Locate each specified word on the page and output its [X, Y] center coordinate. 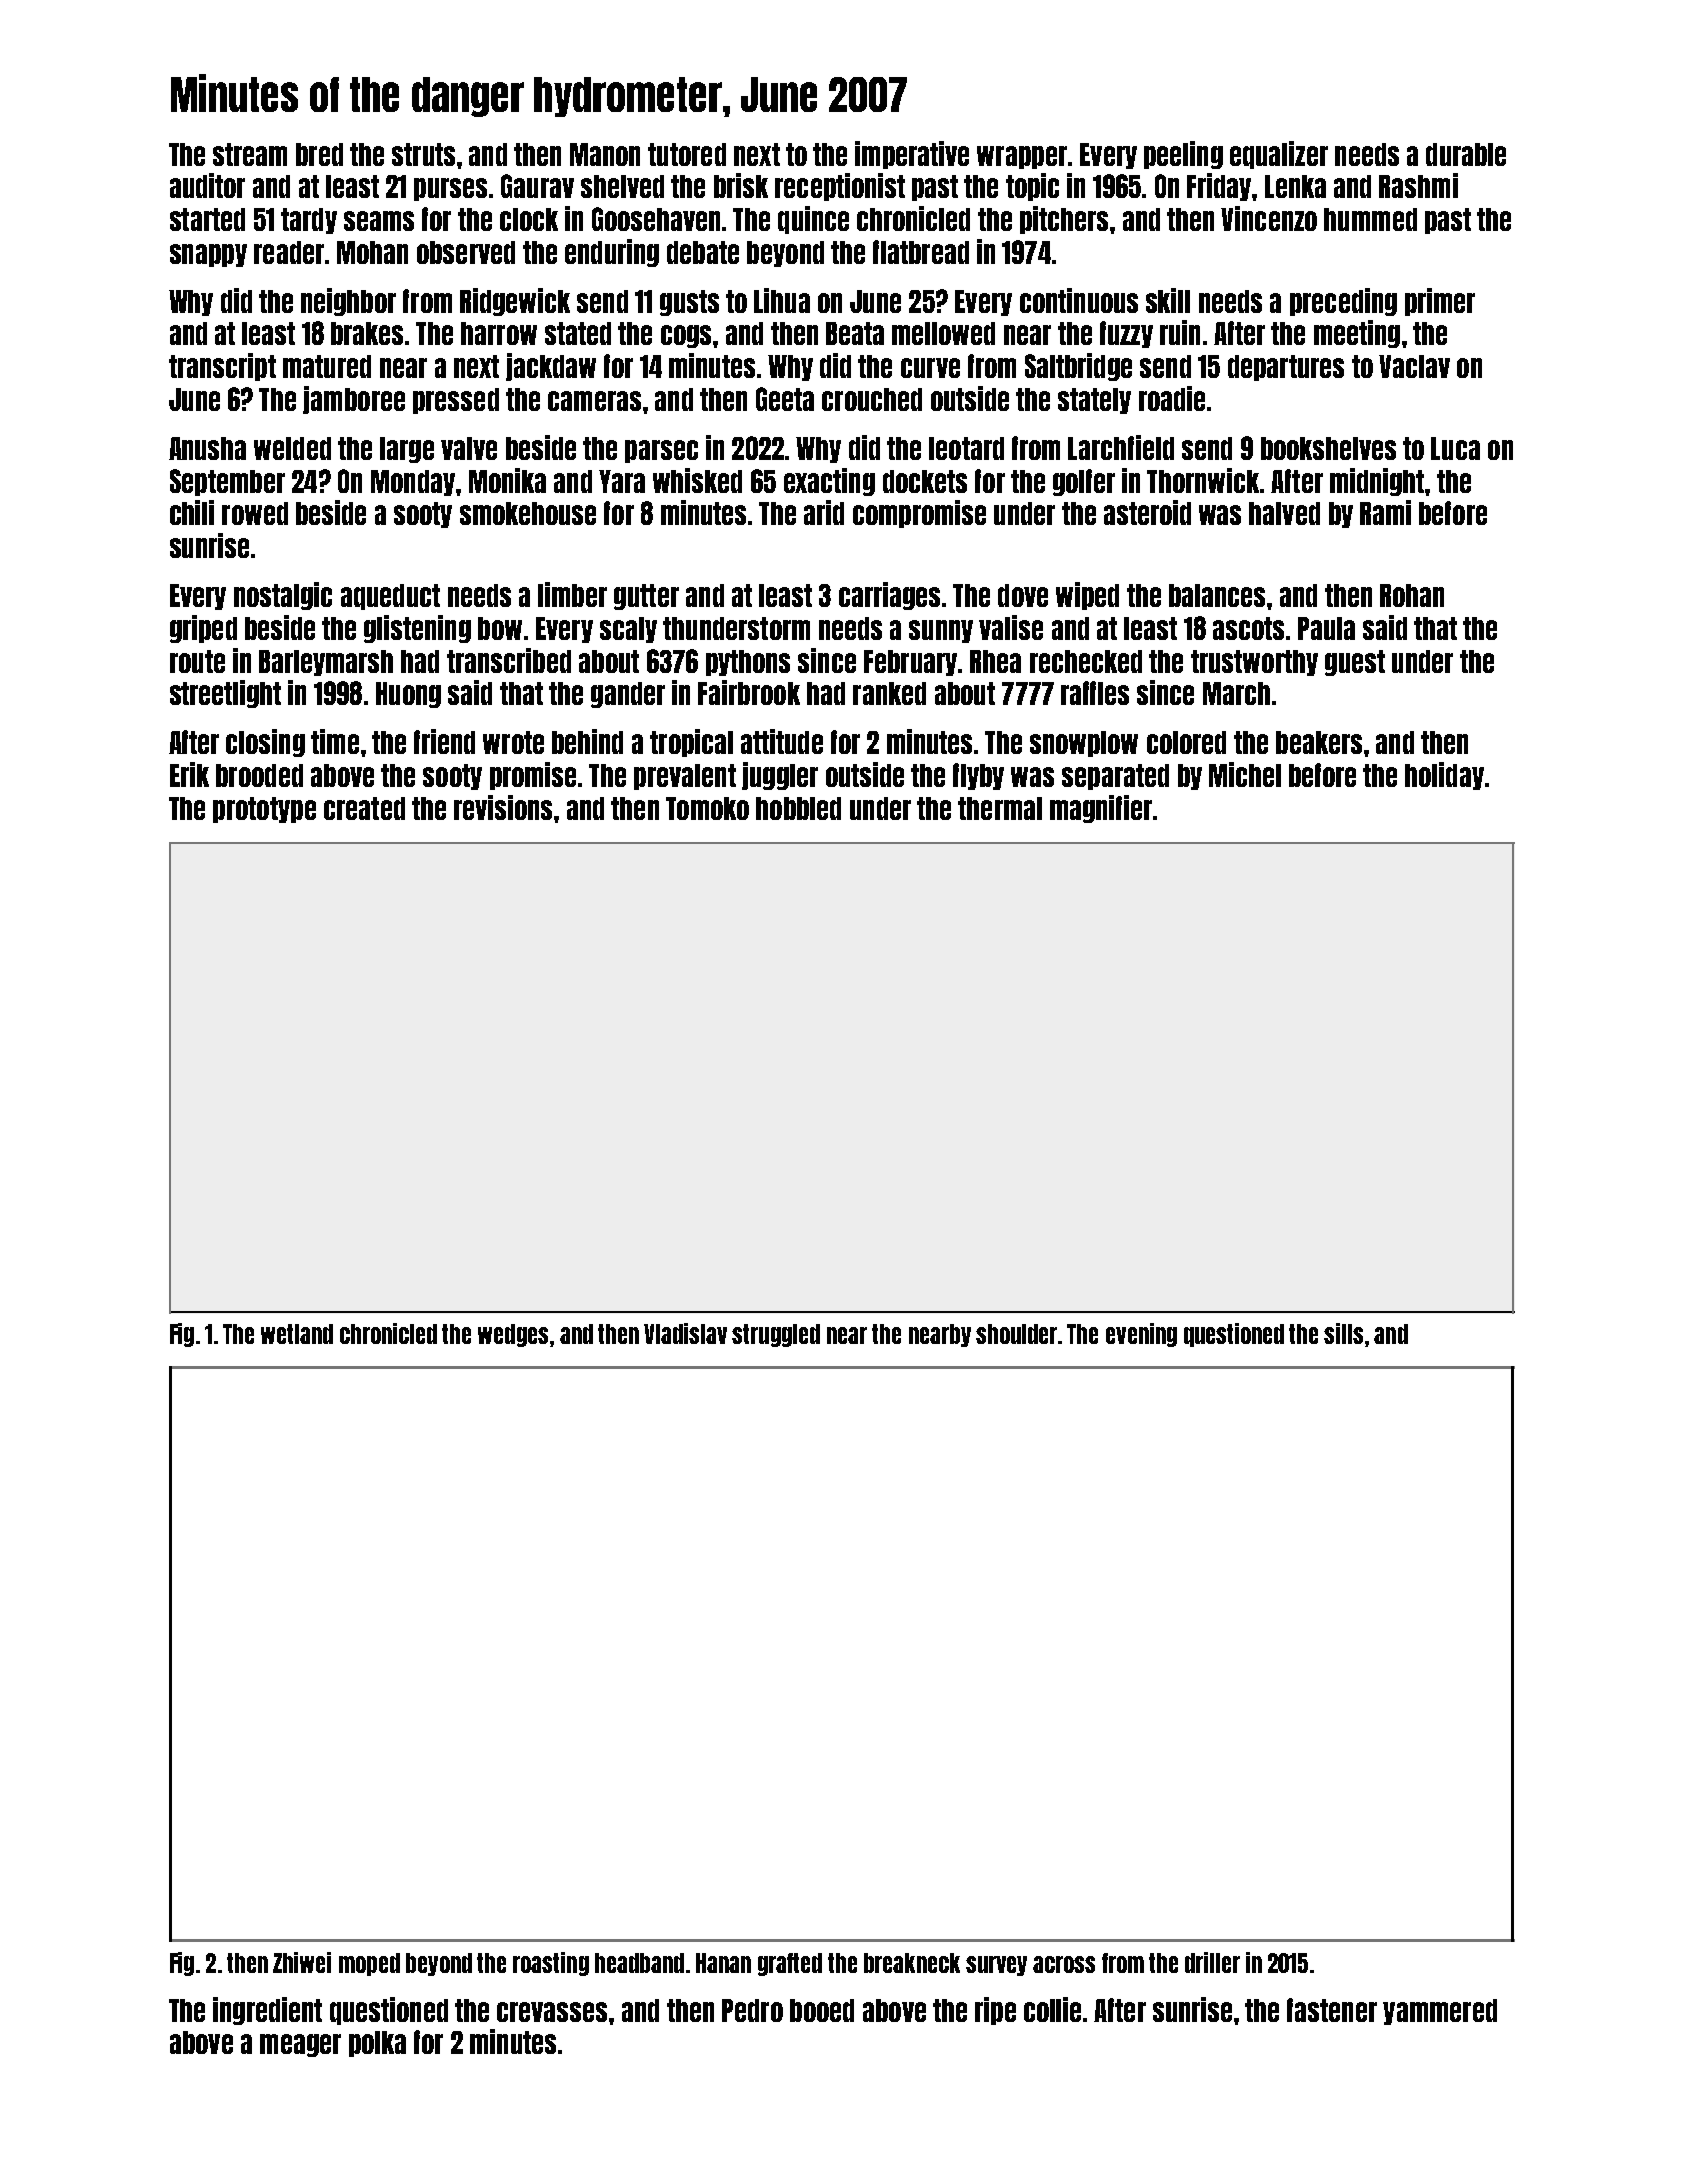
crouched [872, 399]
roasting [551, 1964]
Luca [1455, 448]
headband [639, 1963]
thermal [1000, 808]
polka [377, 2044]
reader [289, 252]
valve [469, 448]
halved [1284, 513]
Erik [189, 774]
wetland [297, 1334]
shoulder [1016, 1334]
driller [1212, 1962]
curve [930, 368]
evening [1141, 1335]
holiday [1444, 776]
